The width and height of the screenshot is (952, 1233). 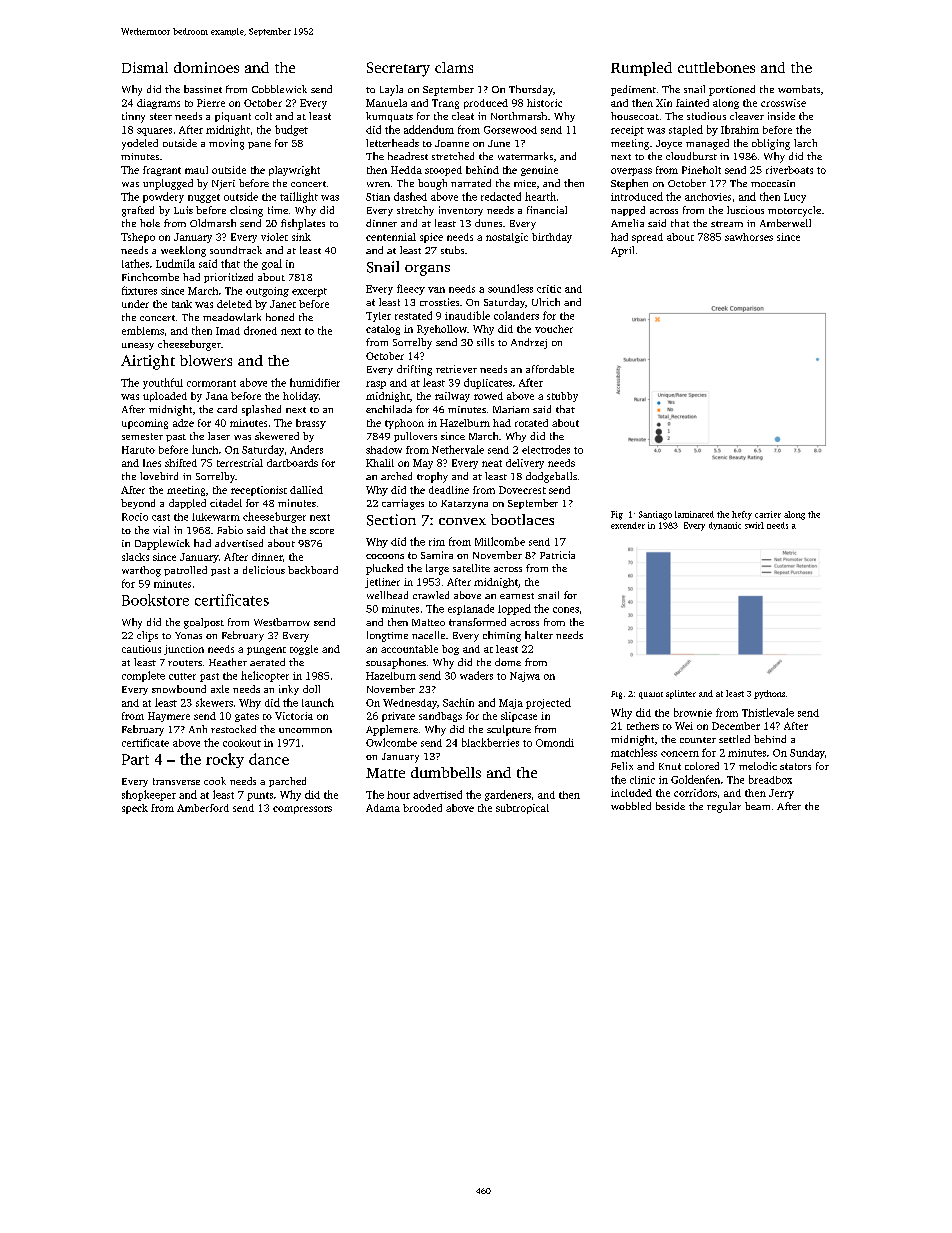 What do you see at coordinates (396, 663) in the screenshot?
I see `sousaphones` at bounding box center [396, 663].
